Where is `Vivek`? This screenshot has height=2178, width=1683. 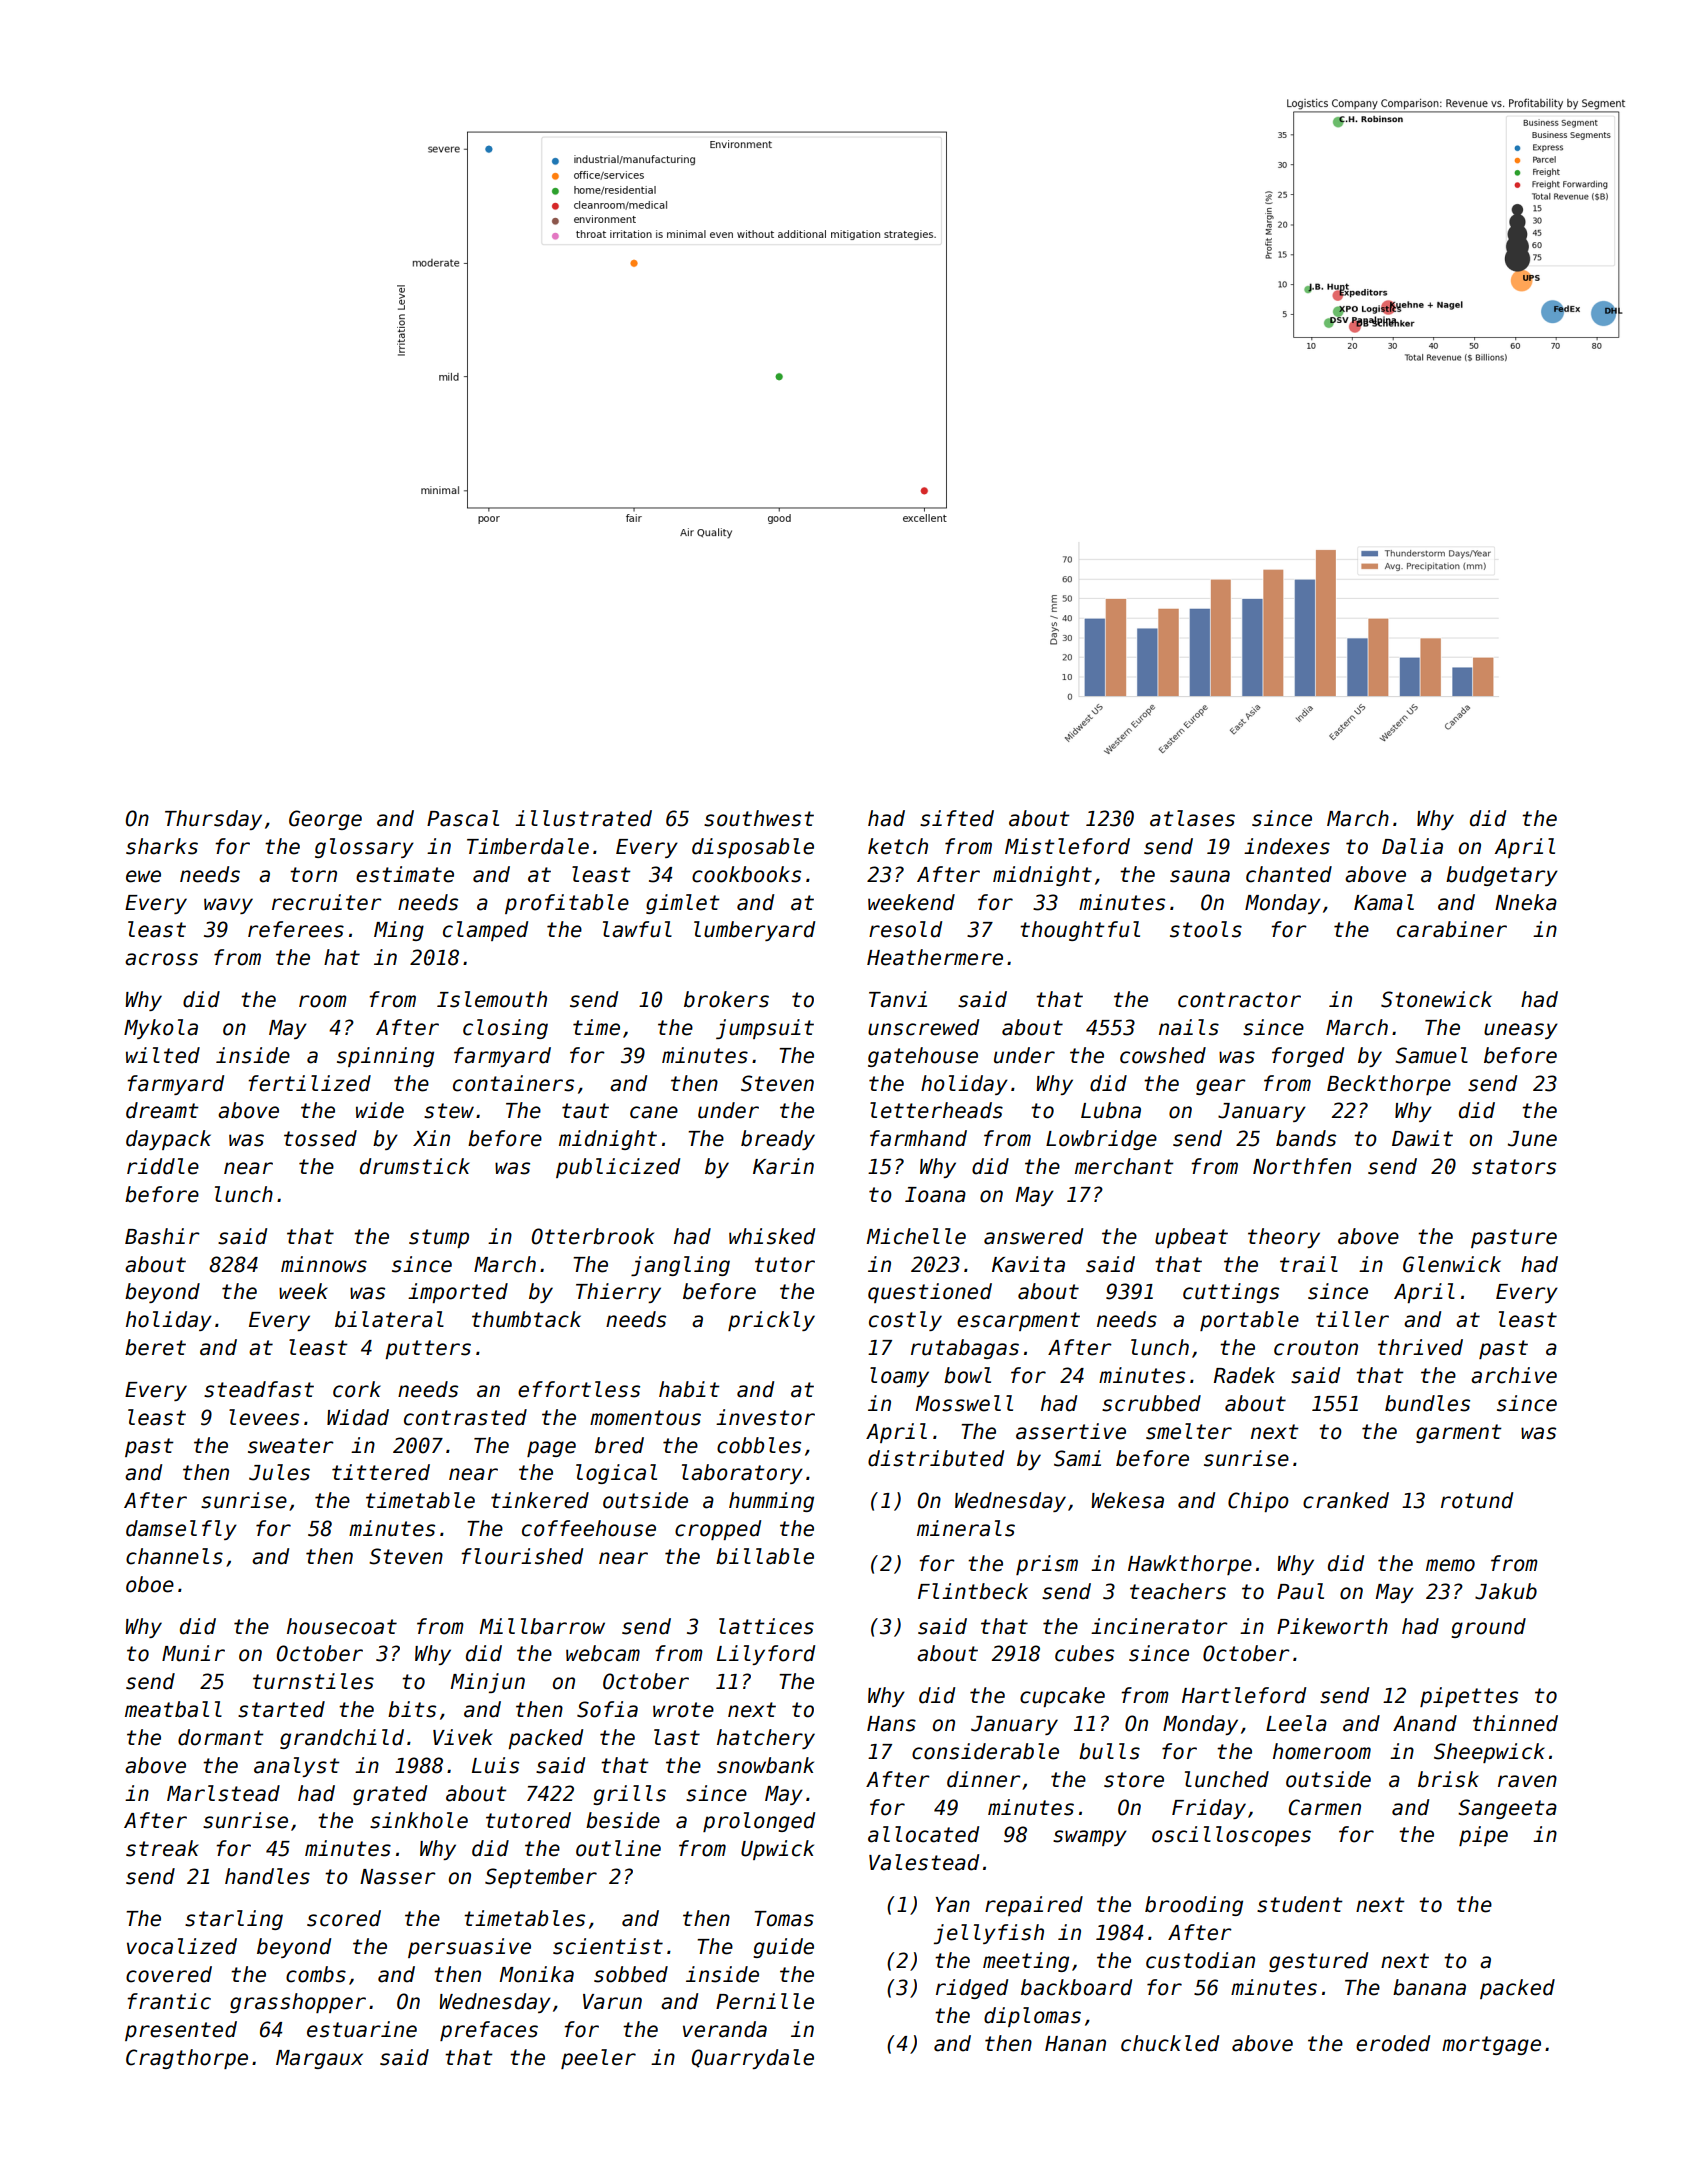
Vivek is located at coordinates (463, 1737).
